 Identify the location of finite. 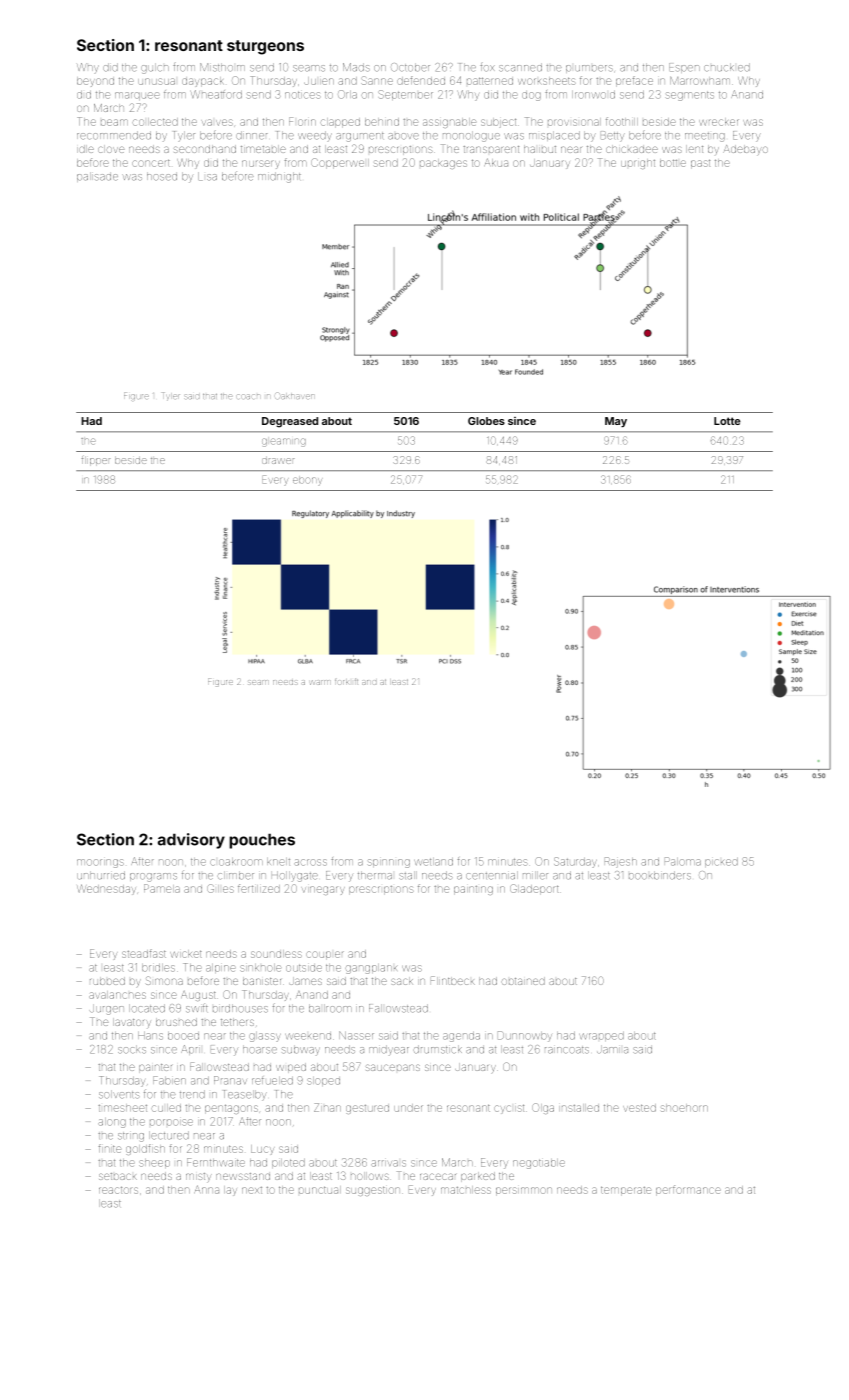
(110, 1148).
